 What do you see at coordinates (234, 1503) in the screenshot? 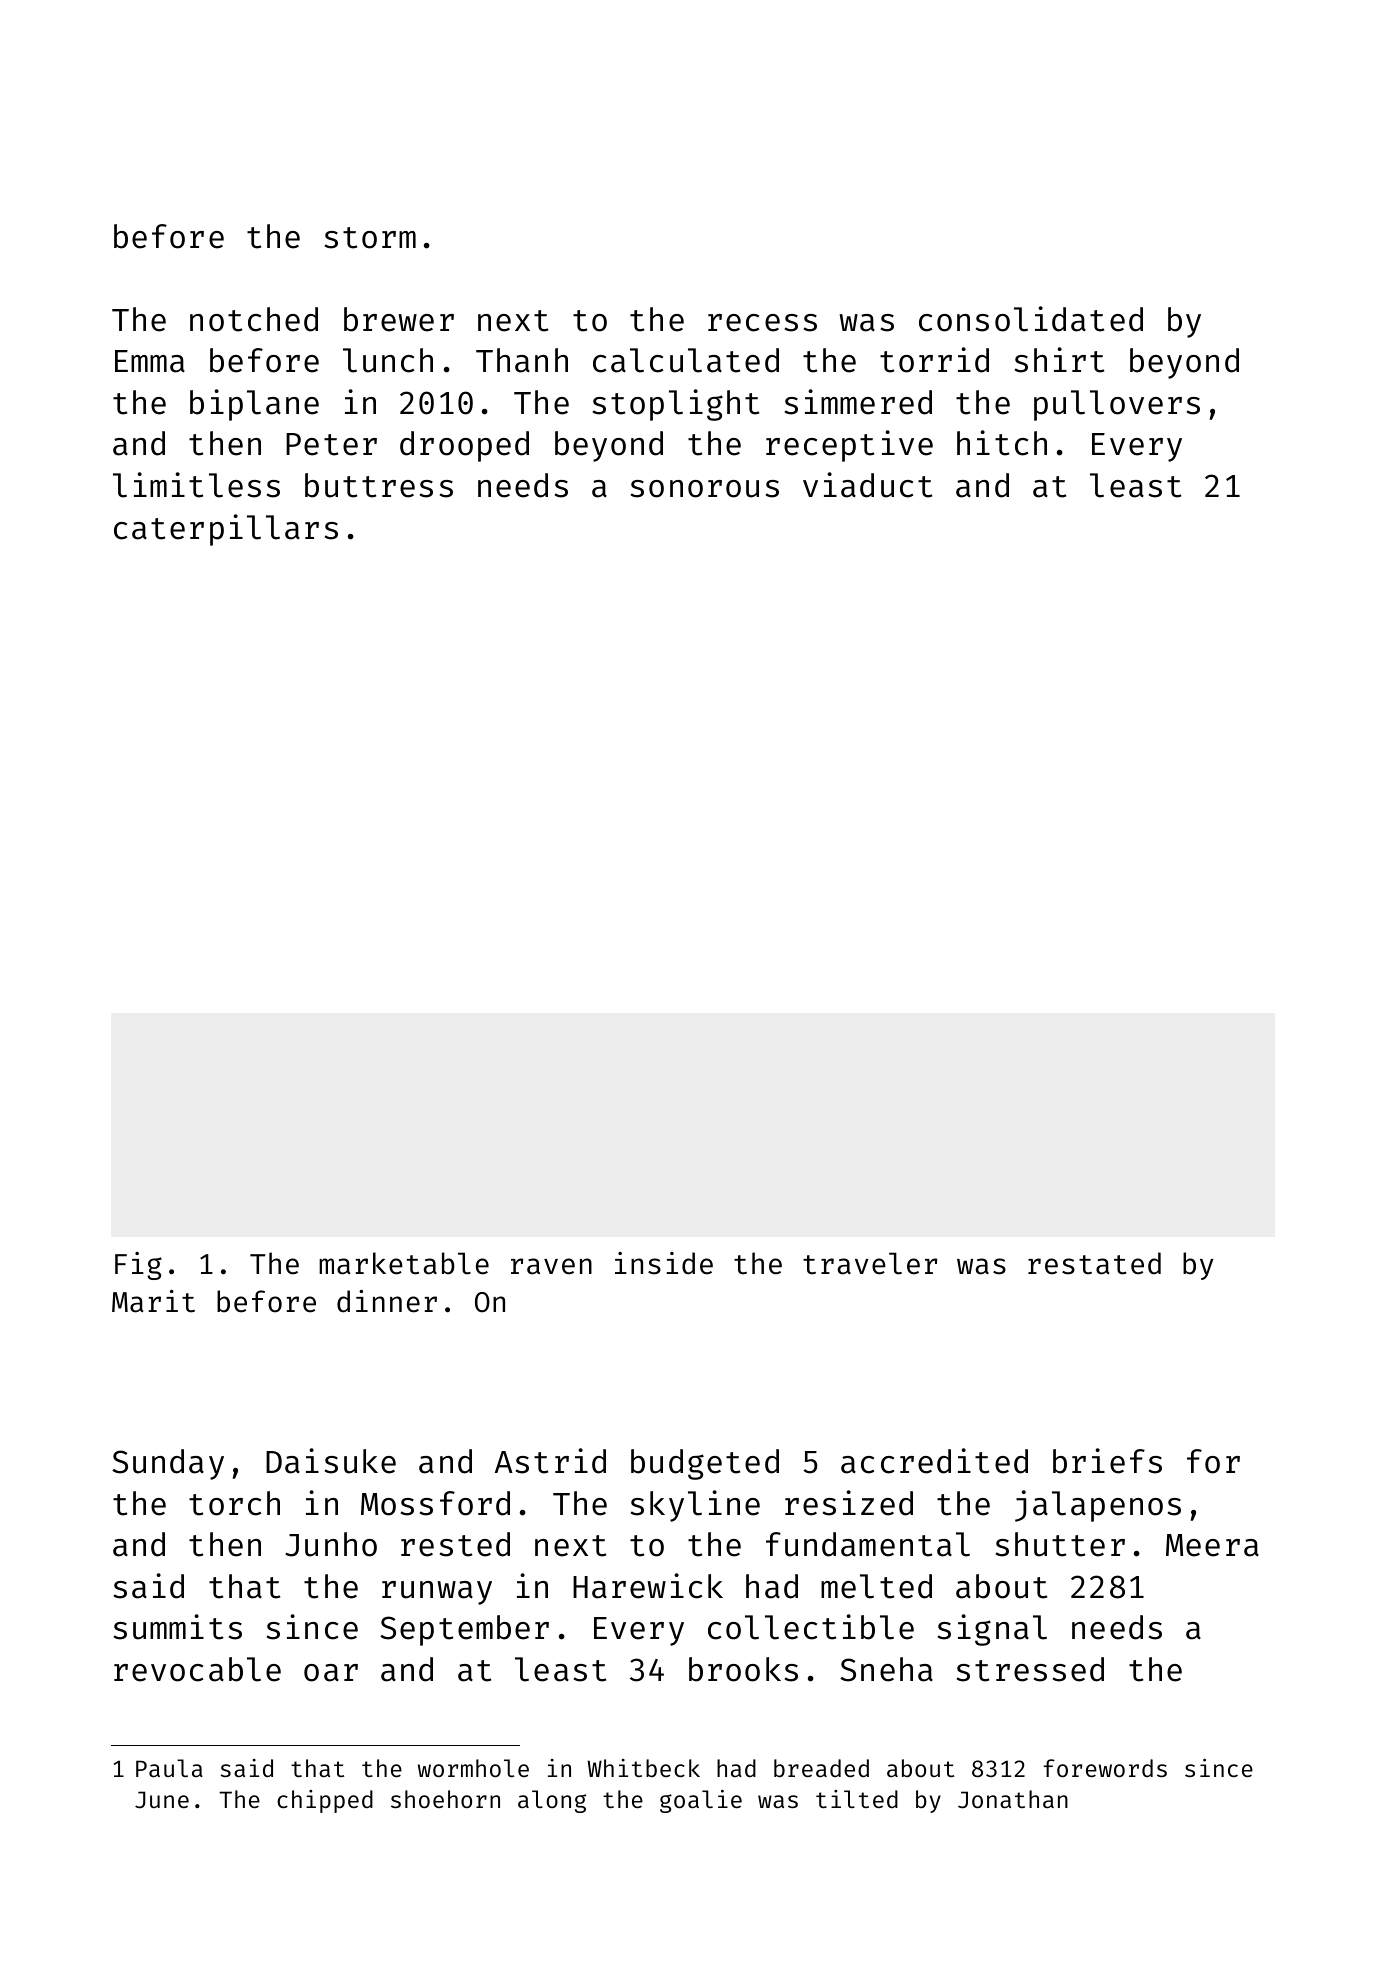
I see `torch` at bounding box center [234, 1503].
